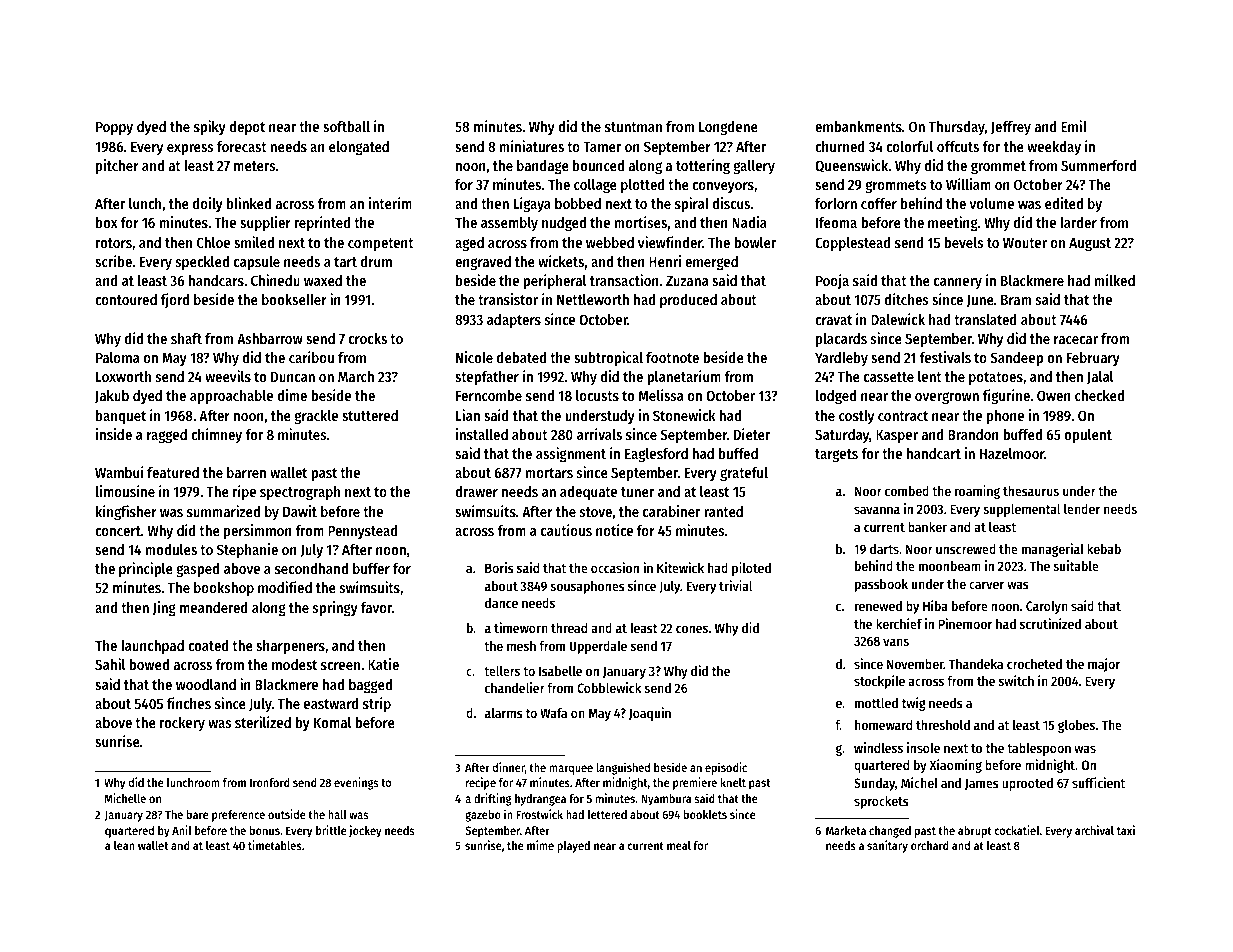 The width and height of the image is (1233, 952). What do you see at coordinates (238, 816) in the image?
I see `preference` at bounding box center [238, 816].
